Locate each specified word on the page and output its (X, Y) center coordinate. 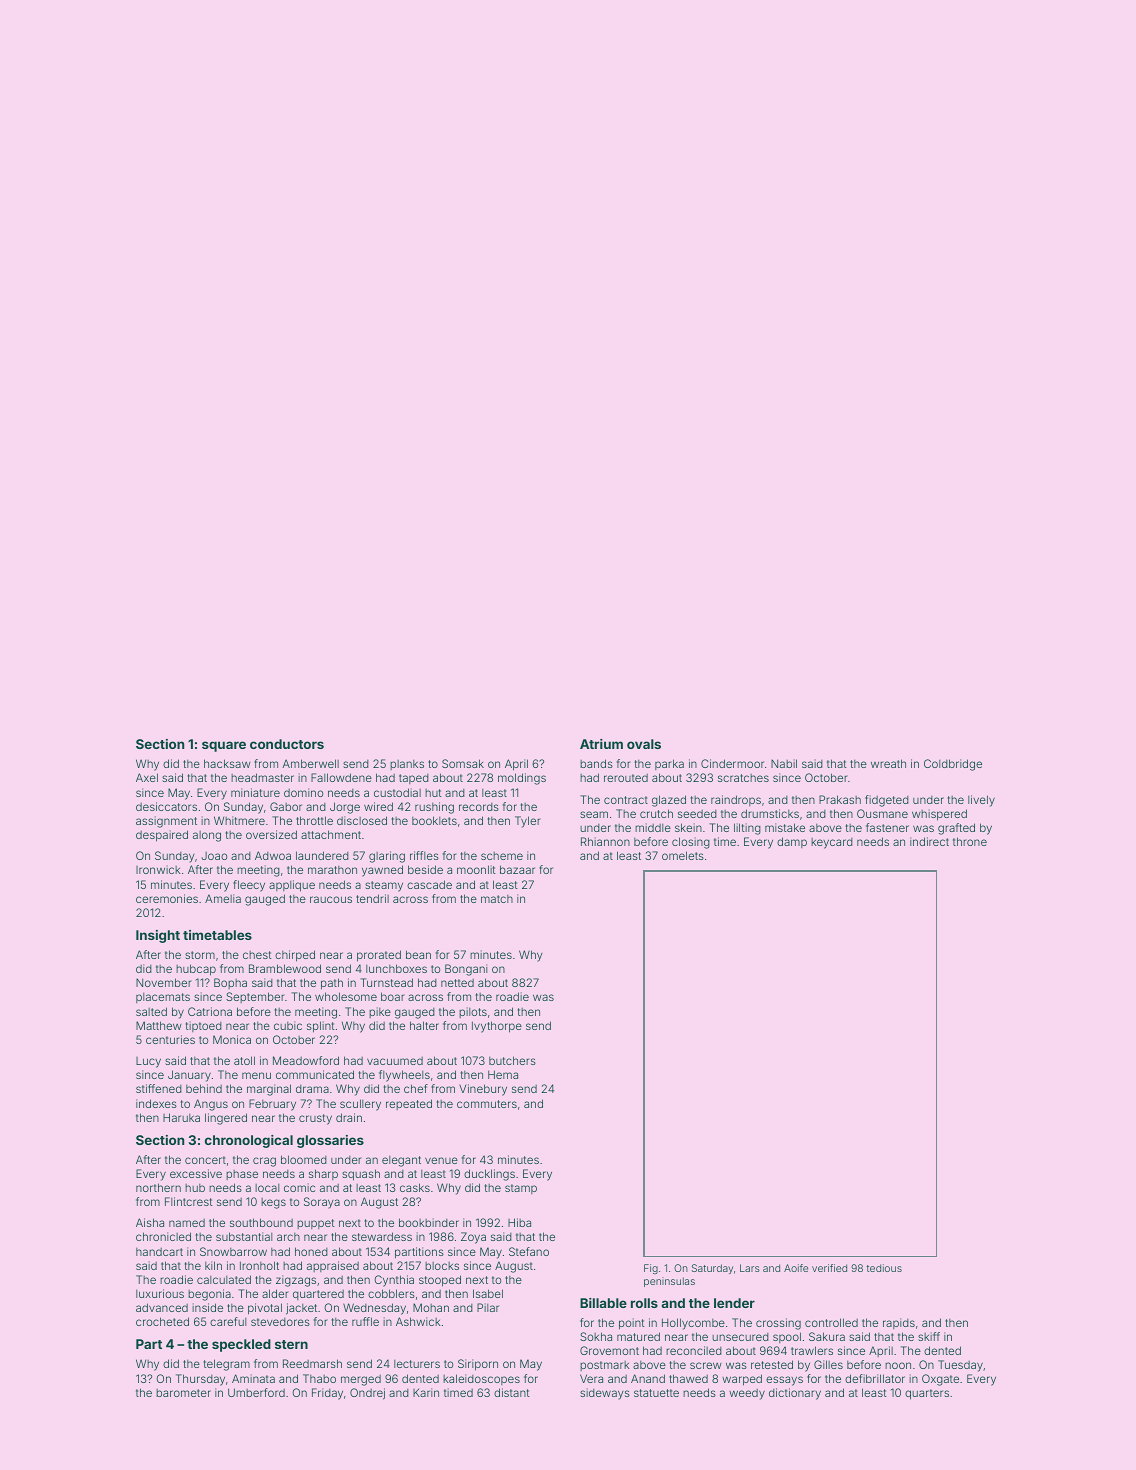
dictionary (795, 1394)
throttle (314, 820)
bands (596, 763)
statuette (656, 1393)
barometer (183, 1393)
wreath (888, 763)
